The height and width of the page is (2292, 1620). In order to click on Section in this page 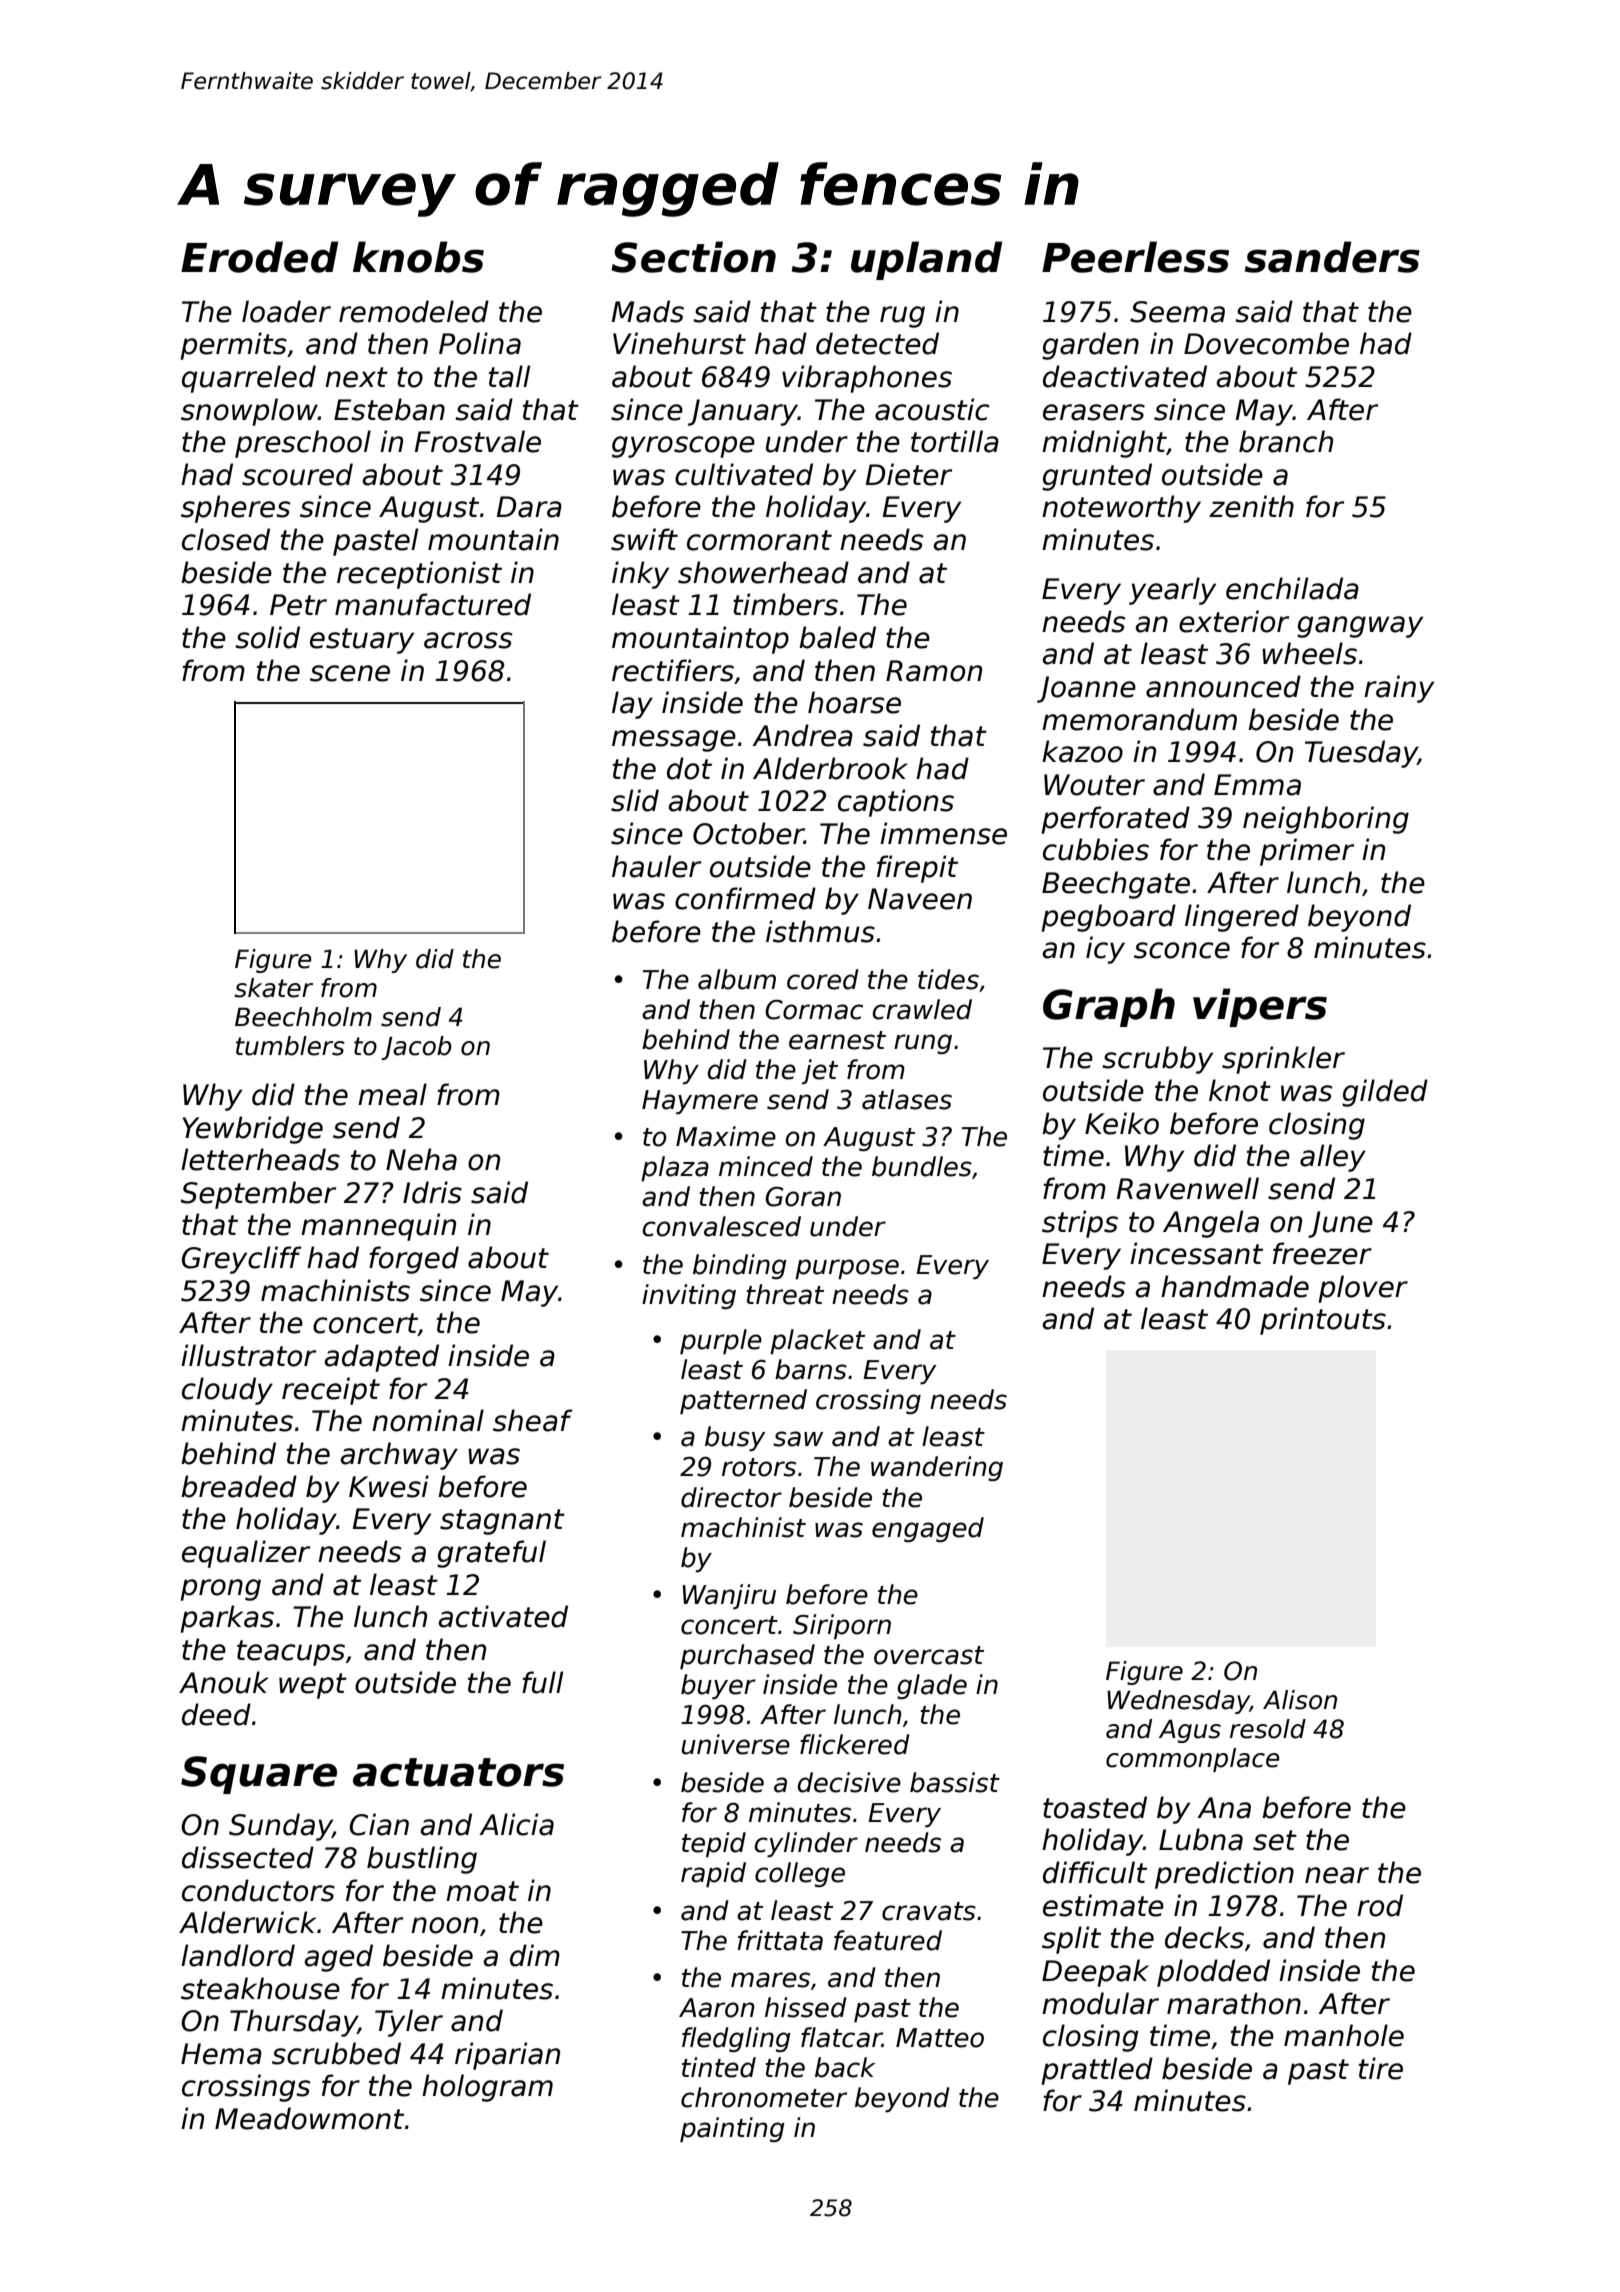, I will do `click(693, 257)`.
